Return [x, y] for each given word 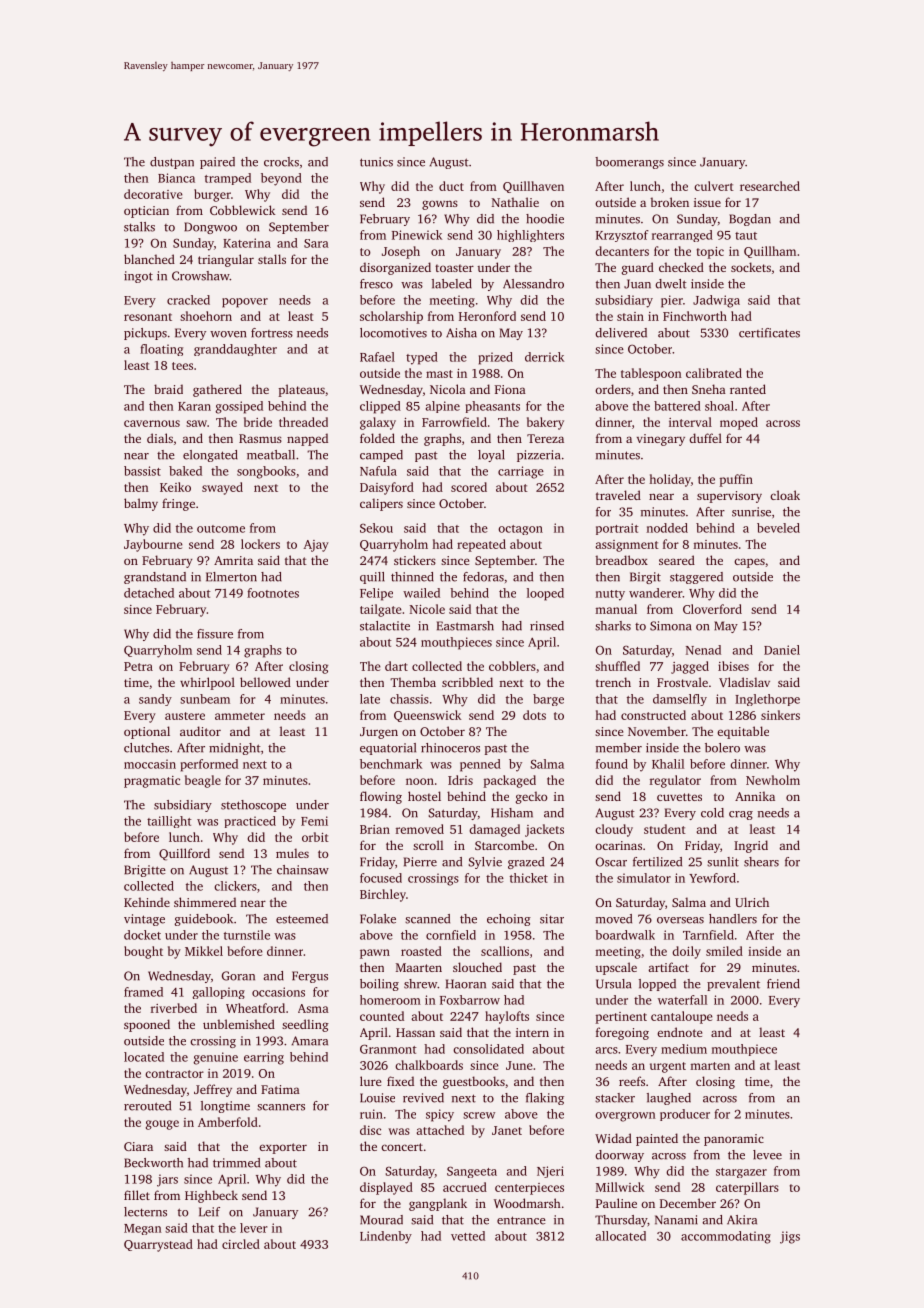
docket [142, 935]
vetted [468, 1236]
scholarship [391, 317]
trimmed [236, 1163]
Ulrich [752, 902]
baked [185, 471]
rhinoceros [450, 748]
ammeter [240, 716]
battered [677, 406]
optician [146, 212]
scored [469, 487]
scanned [427, 919]
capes [749, 563]
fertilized [657, 862]
